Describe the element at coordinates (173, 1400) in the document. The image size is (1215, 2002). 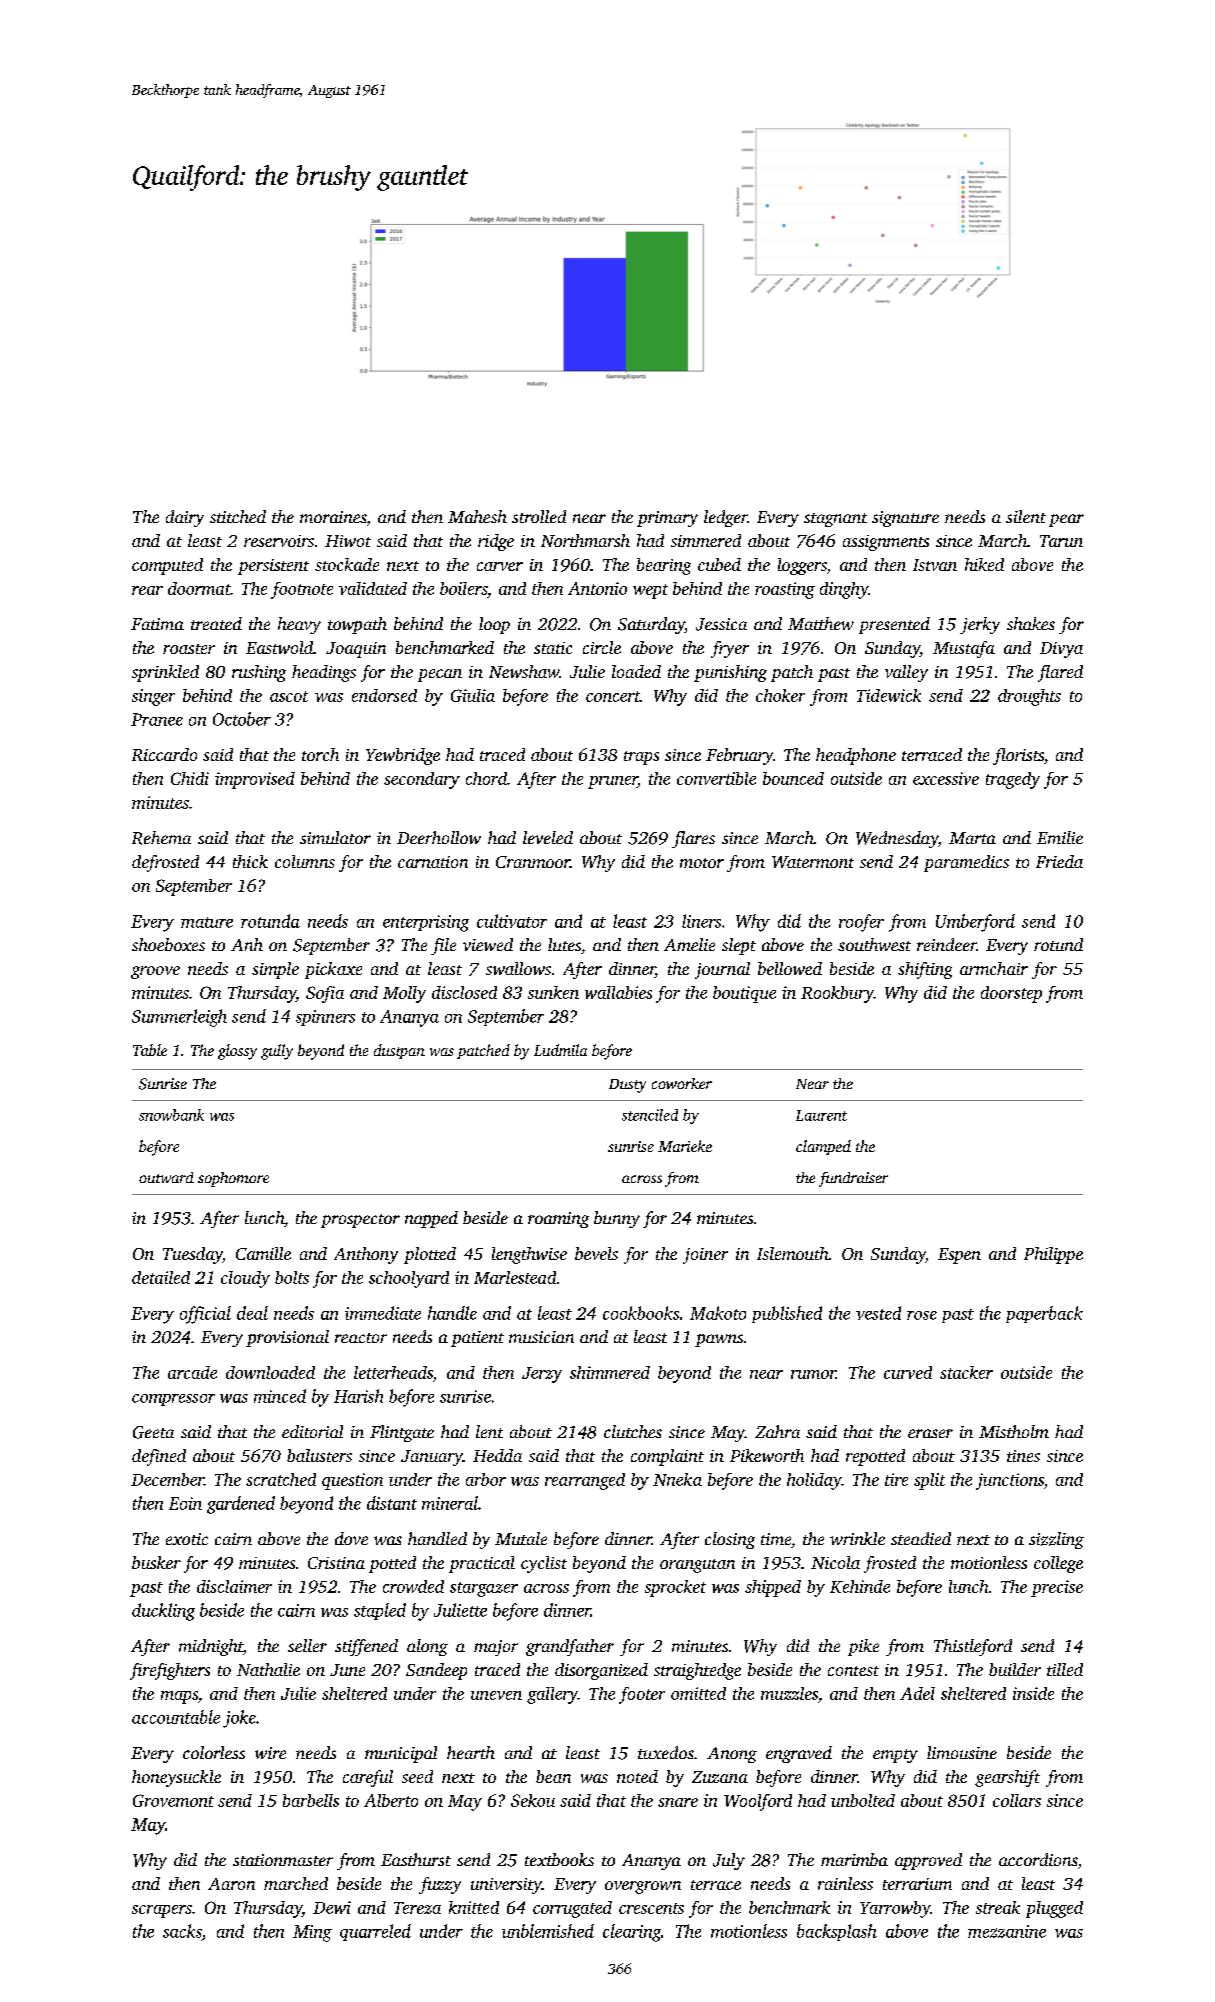
I see `compressor` at that location.
